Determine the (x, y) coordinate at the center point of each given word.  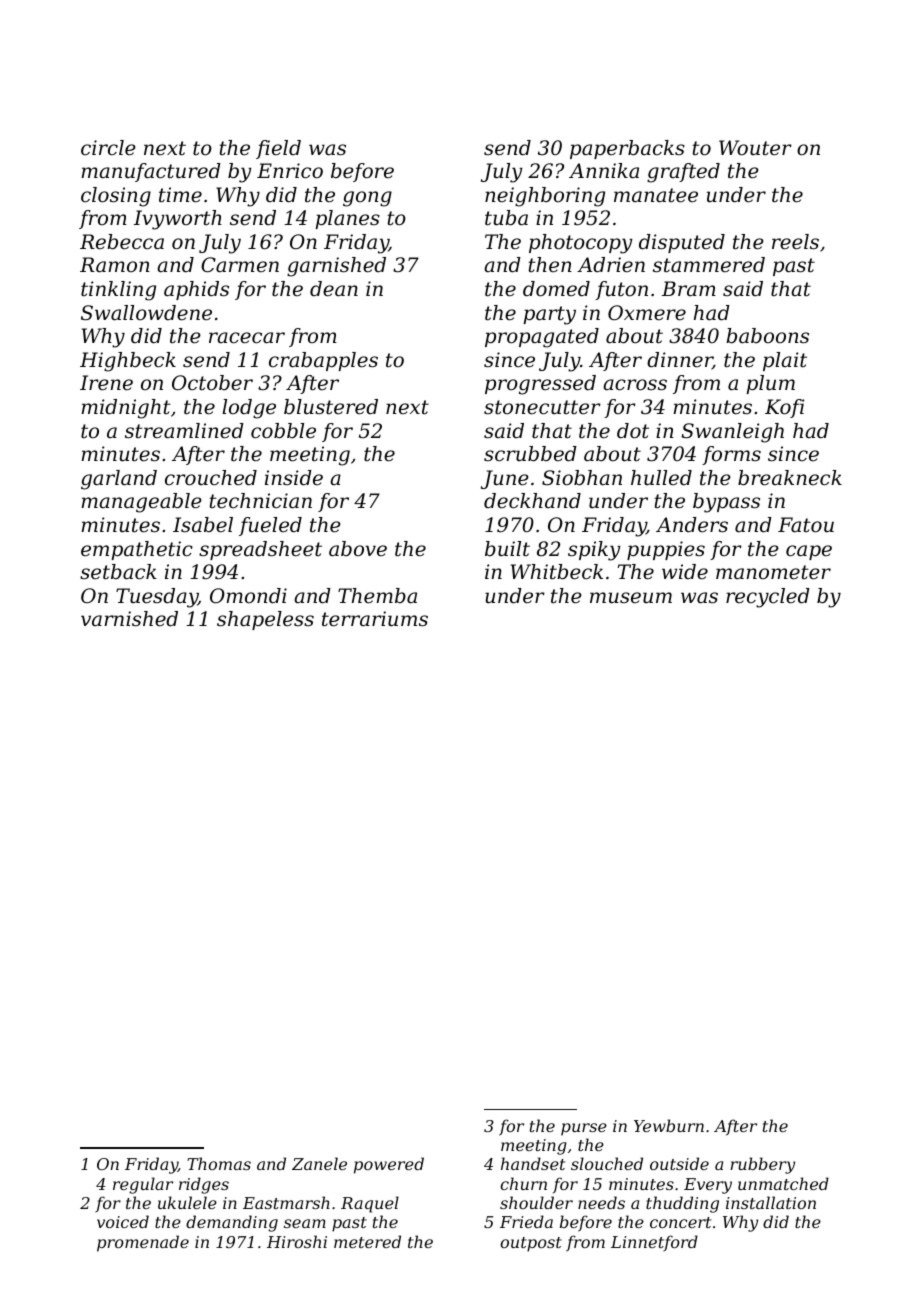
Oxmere (647, 313)
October (212, 383)
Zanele (319, 1163)
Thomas (219, 1163)
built (507, 549)
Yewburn (669, 1125)
